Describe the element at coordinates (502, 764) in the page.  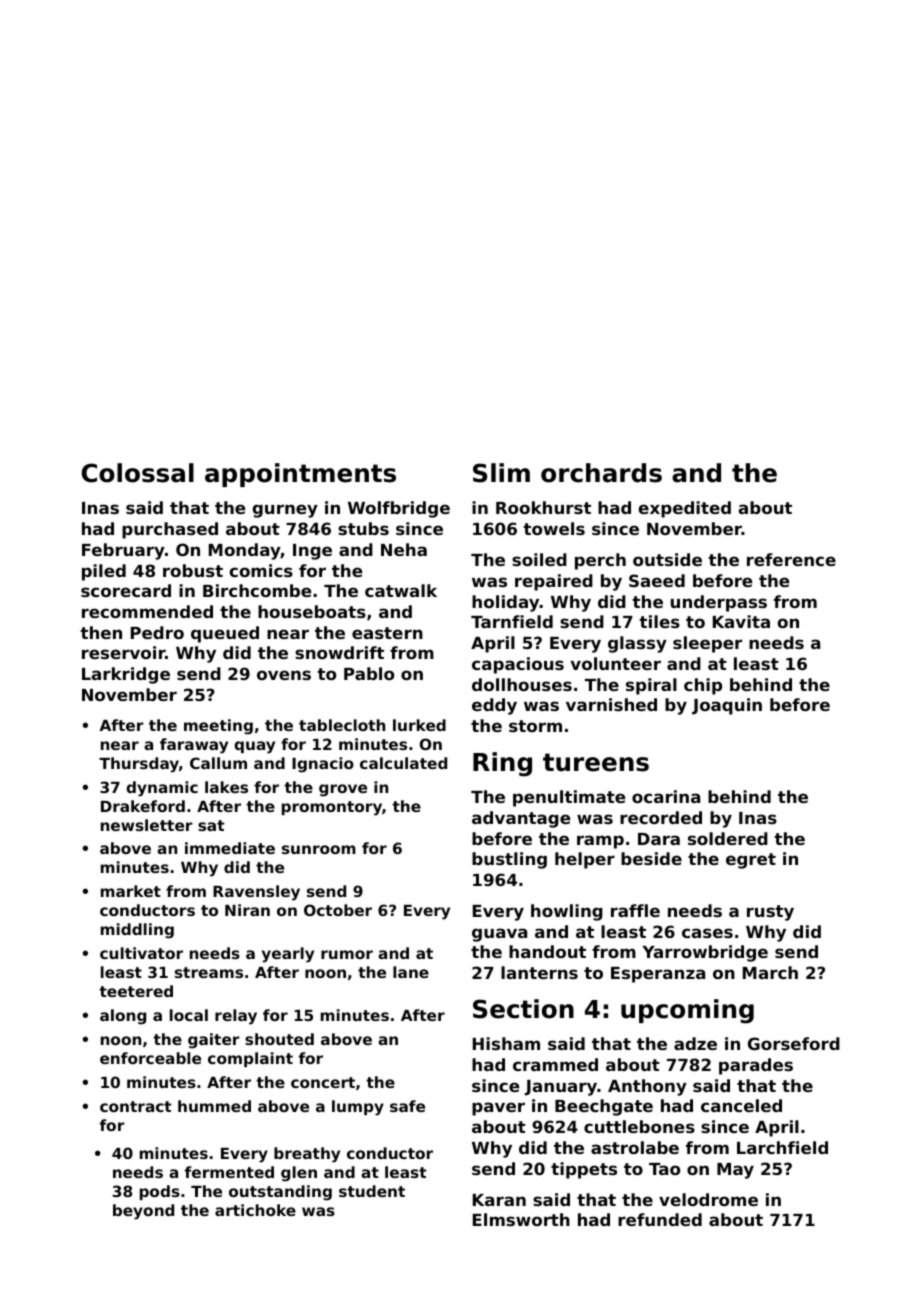
I see `Ring` at that location.
